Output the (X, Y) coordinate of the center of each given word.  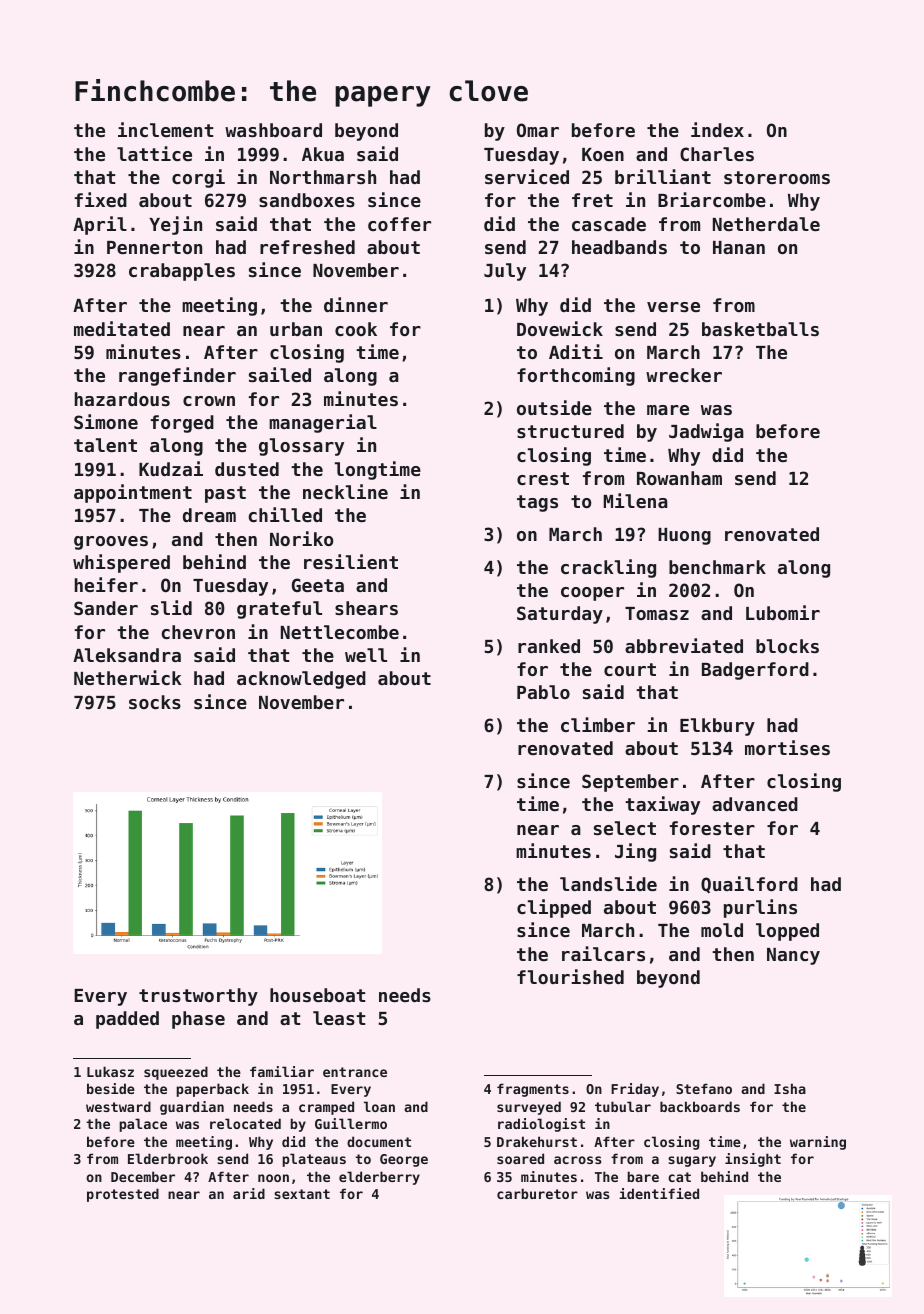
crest (543, 478)
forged (182, 424)
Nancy (793, 956)
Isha (790, 1088)
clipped (554, 908)
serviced (527, 176)
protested (123, 1195)
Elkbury (717, 727)
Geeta (318, 585)
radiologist (541, 1125)
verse (673, 307)
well (366, 655)
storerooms (777, 177)
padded (127, 1020)
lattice (154, 153)
